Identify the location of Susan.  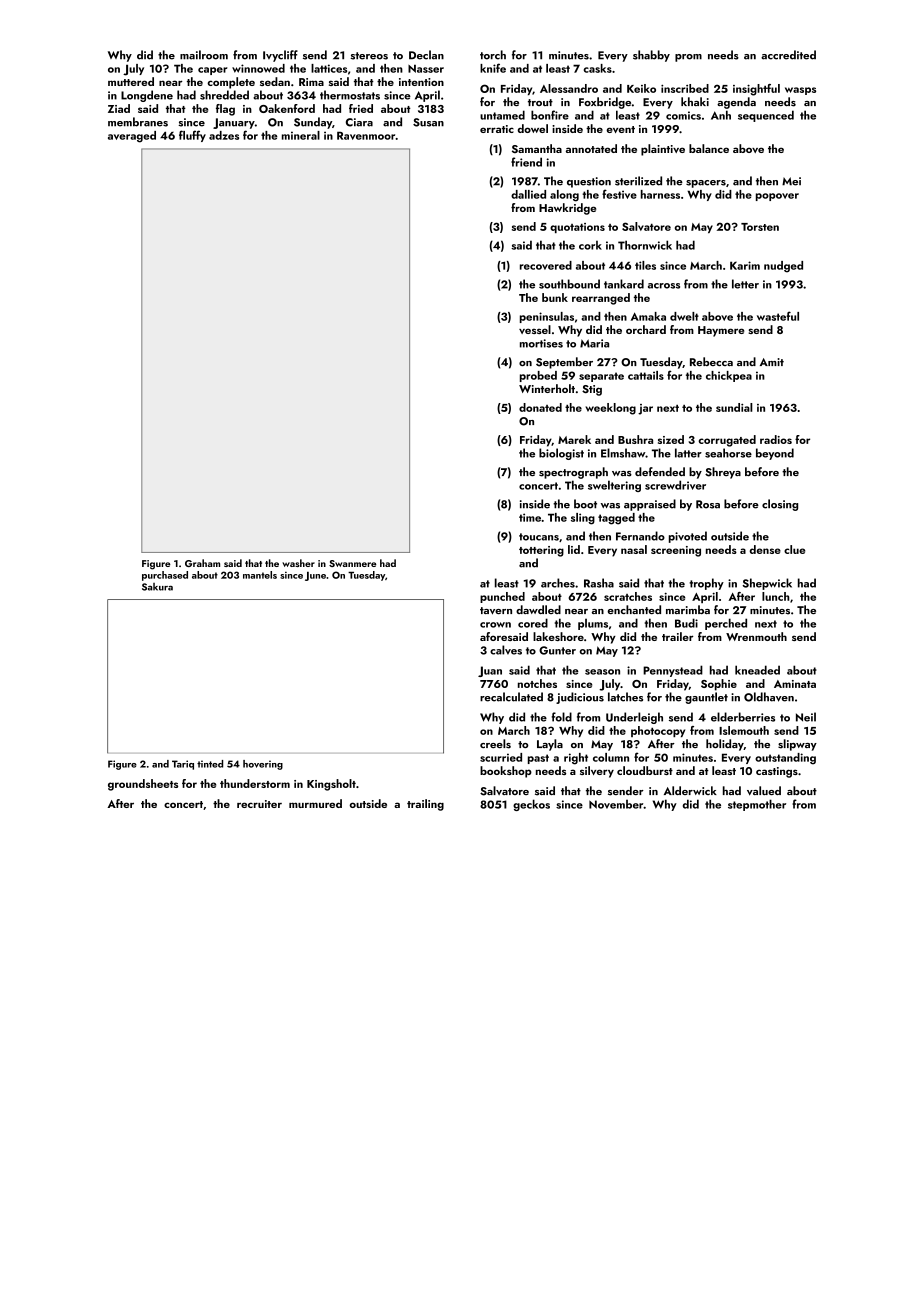
(428, 122).
